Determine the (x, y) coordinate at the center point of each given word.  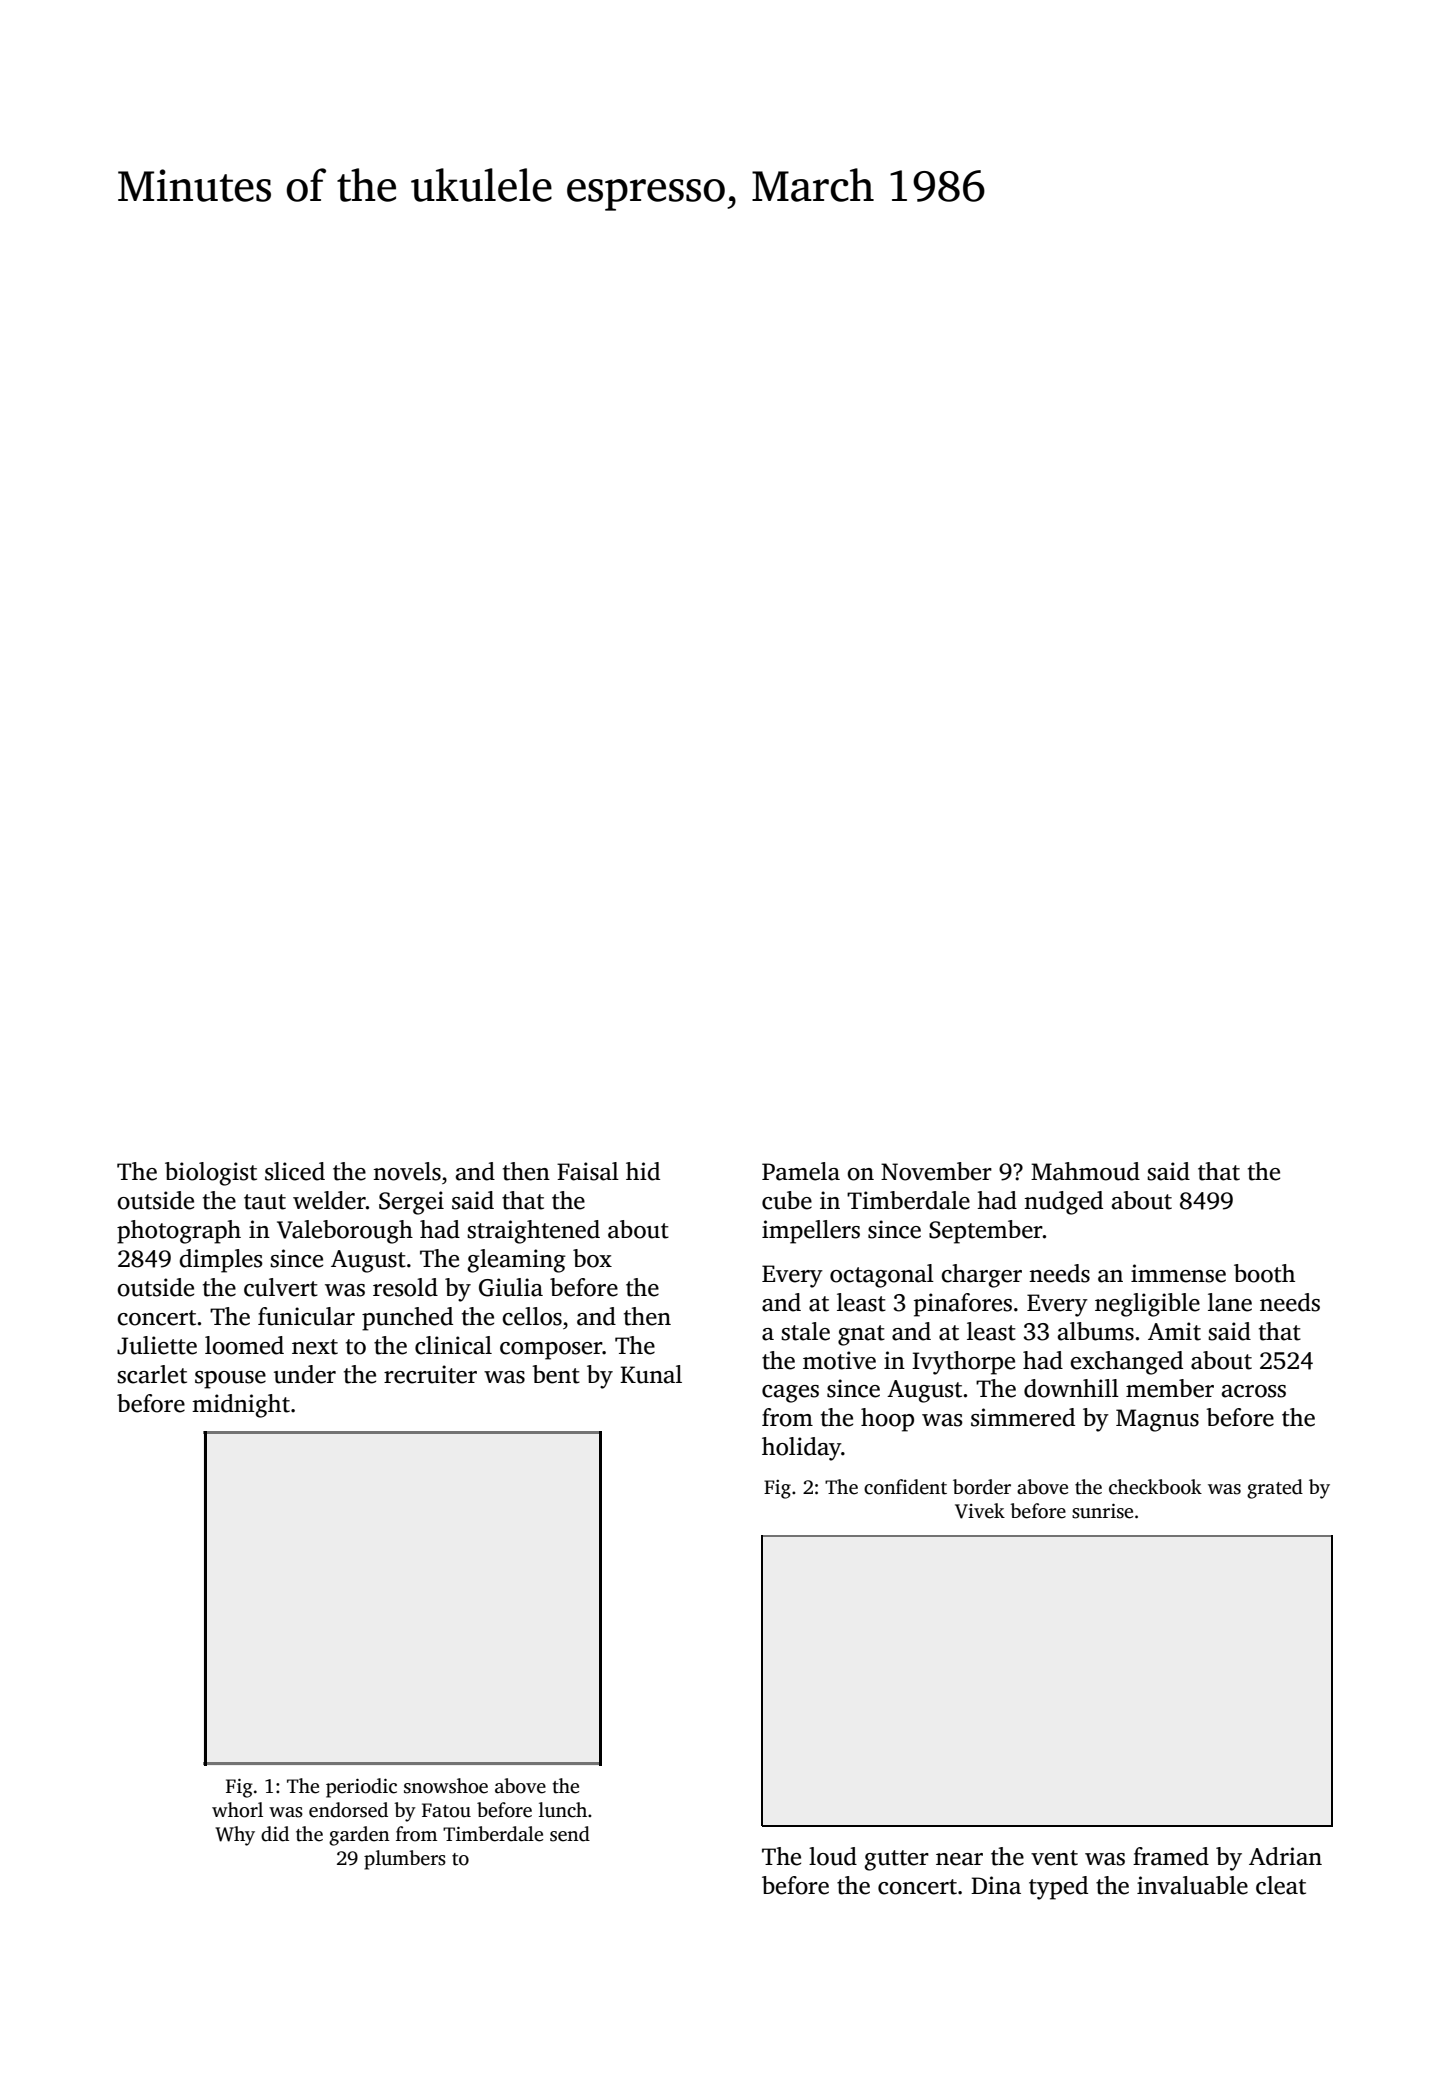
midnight (241, 1406)
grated (1275, 1489)
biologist (211, 1174)
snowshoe (446, 1786)
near (959, 1859)
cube (787, 1200)
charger (981, 1276)
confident (905, 1487)
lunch (563, 1810)
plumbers (405, 1860)
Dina (996, 1885)
